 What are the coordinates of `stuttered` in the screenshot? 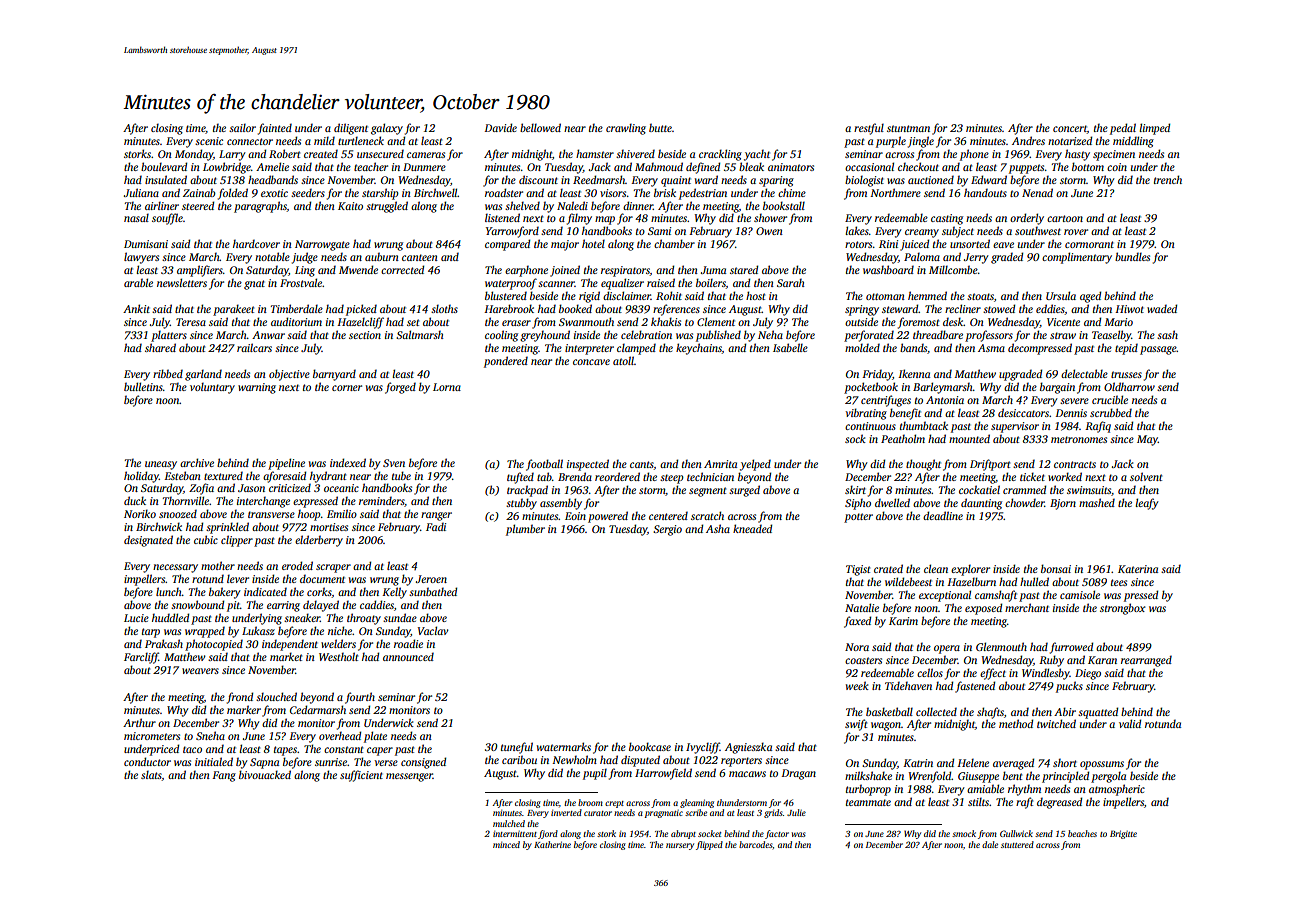 It's located at (1017, 844).
